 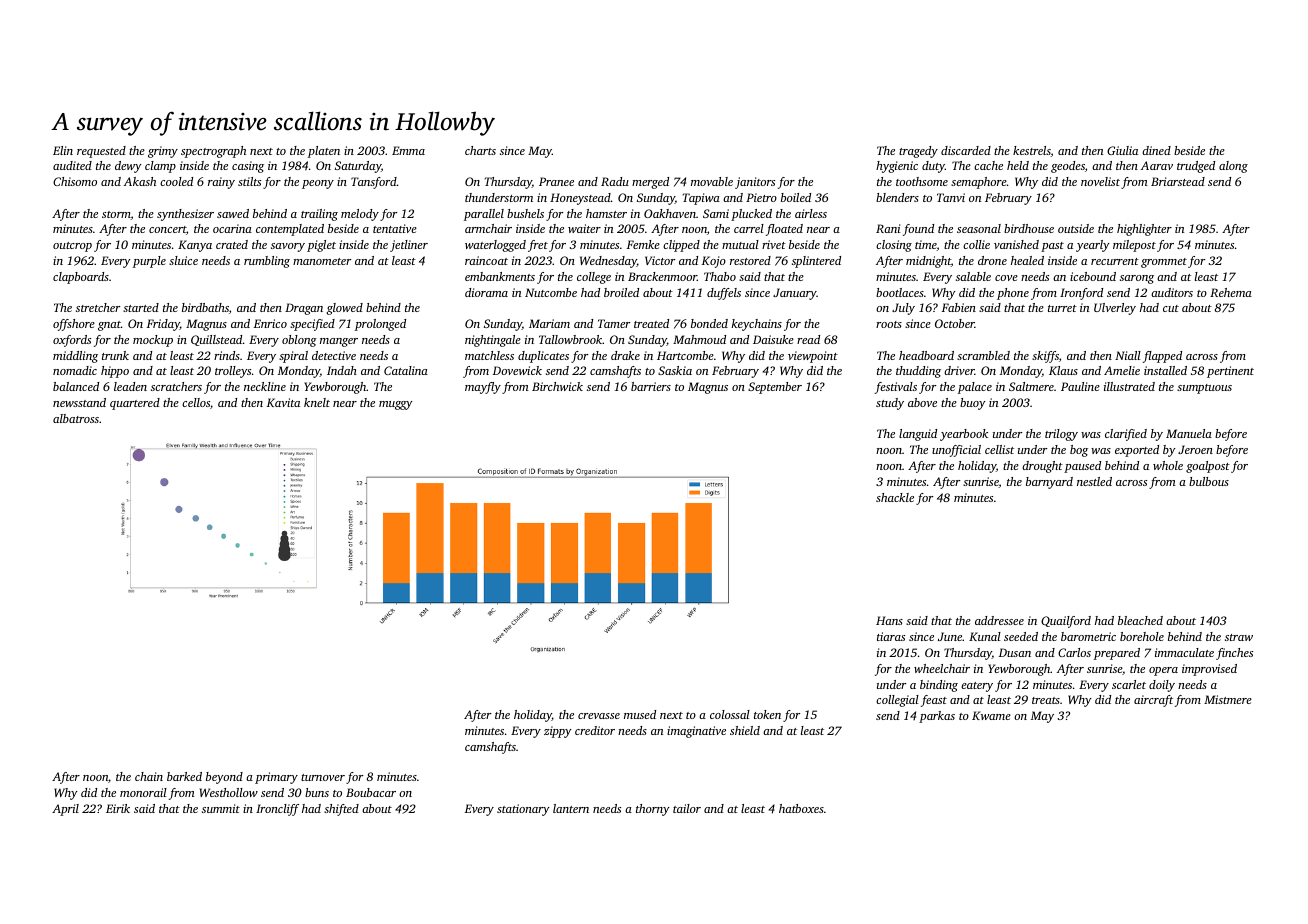 What do you see at coordinates (183, 260) in the document?
I see `sluice` at bounding box center [183, 260].
